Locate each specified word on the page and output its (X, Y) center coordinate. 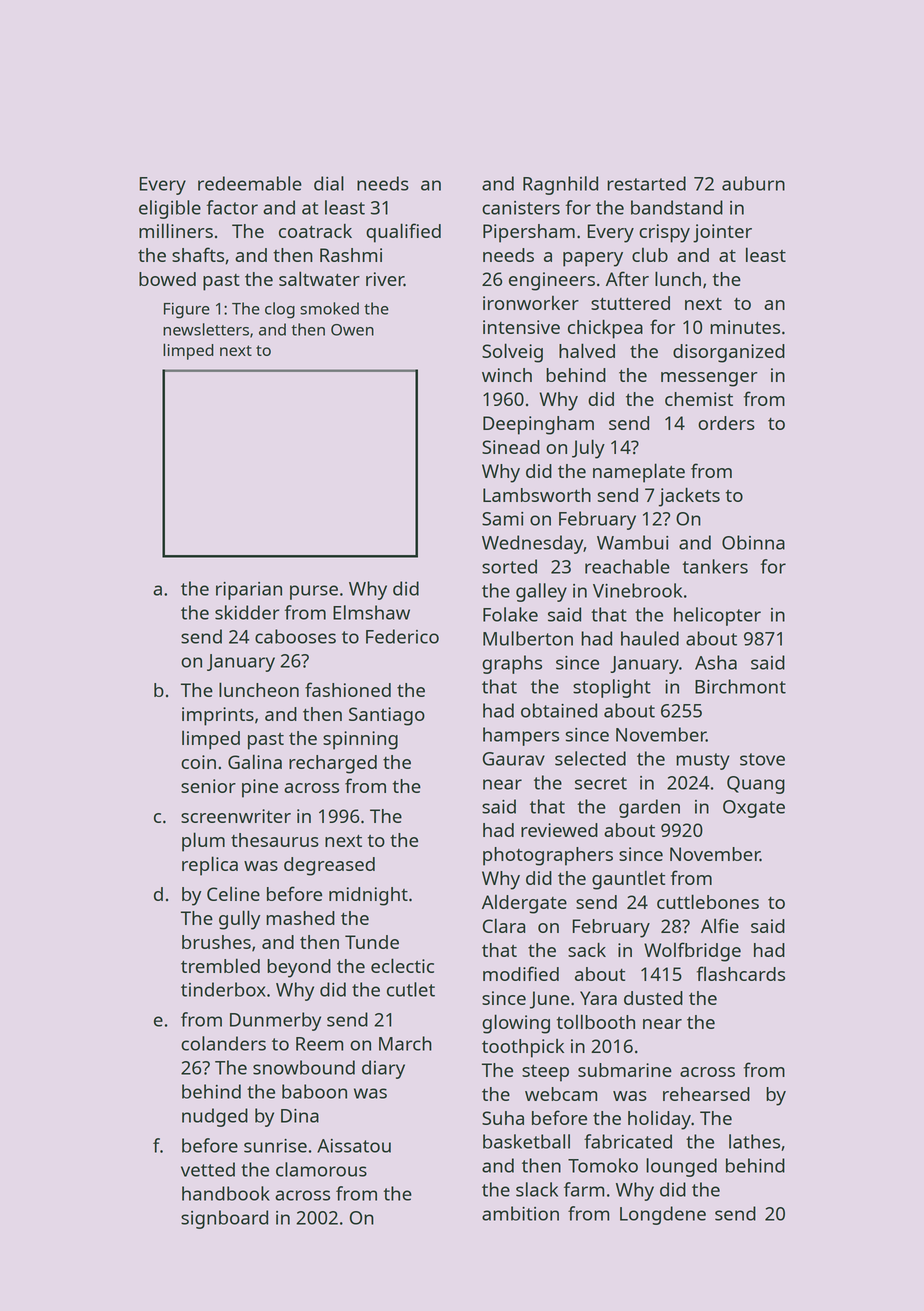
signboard (224, 1219)
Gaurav (514, 759)
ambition (520, 1213)
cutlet (411, 989)
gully (239, 920)
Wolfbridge (692, 952)
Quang (756, 785)
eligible (170, 209)
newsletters (206, 329)
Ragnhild (560, 185)
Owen (352, 330)
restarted (646, 183)
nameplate (639, 473)
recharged (333, 764)
